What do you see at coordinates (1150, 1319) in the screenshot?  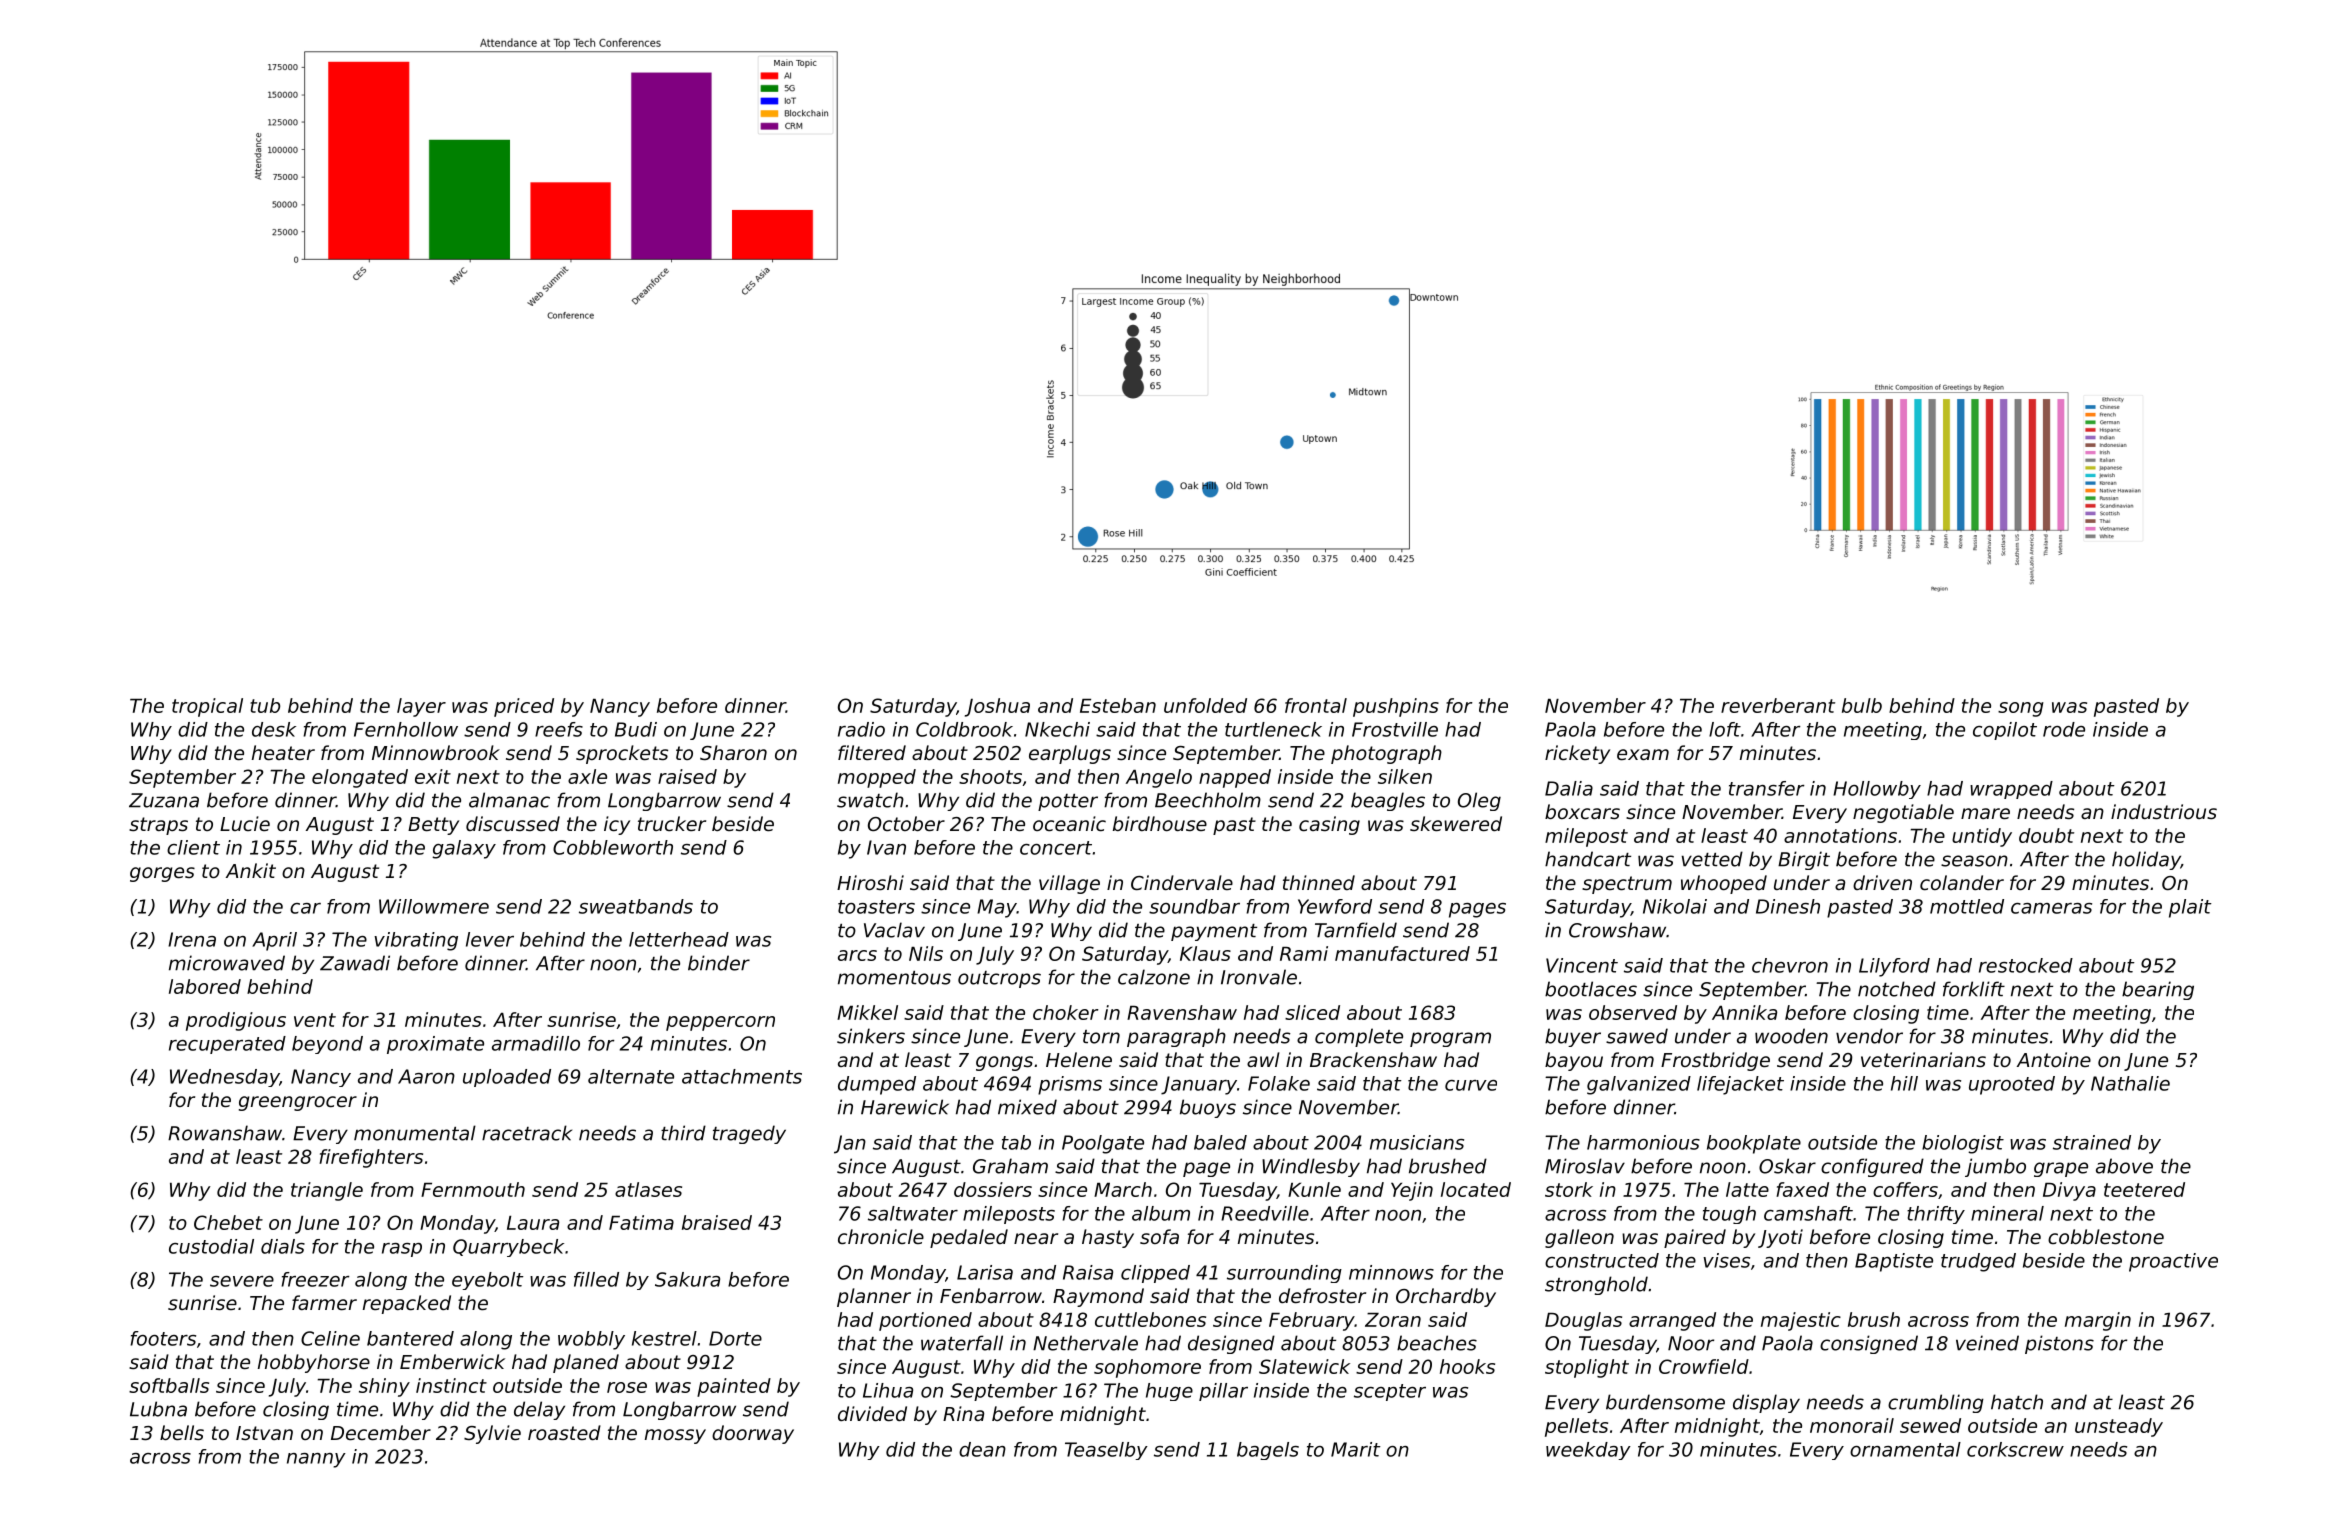 I see `cuttlebones` at bounding box center [1150, 1319].
